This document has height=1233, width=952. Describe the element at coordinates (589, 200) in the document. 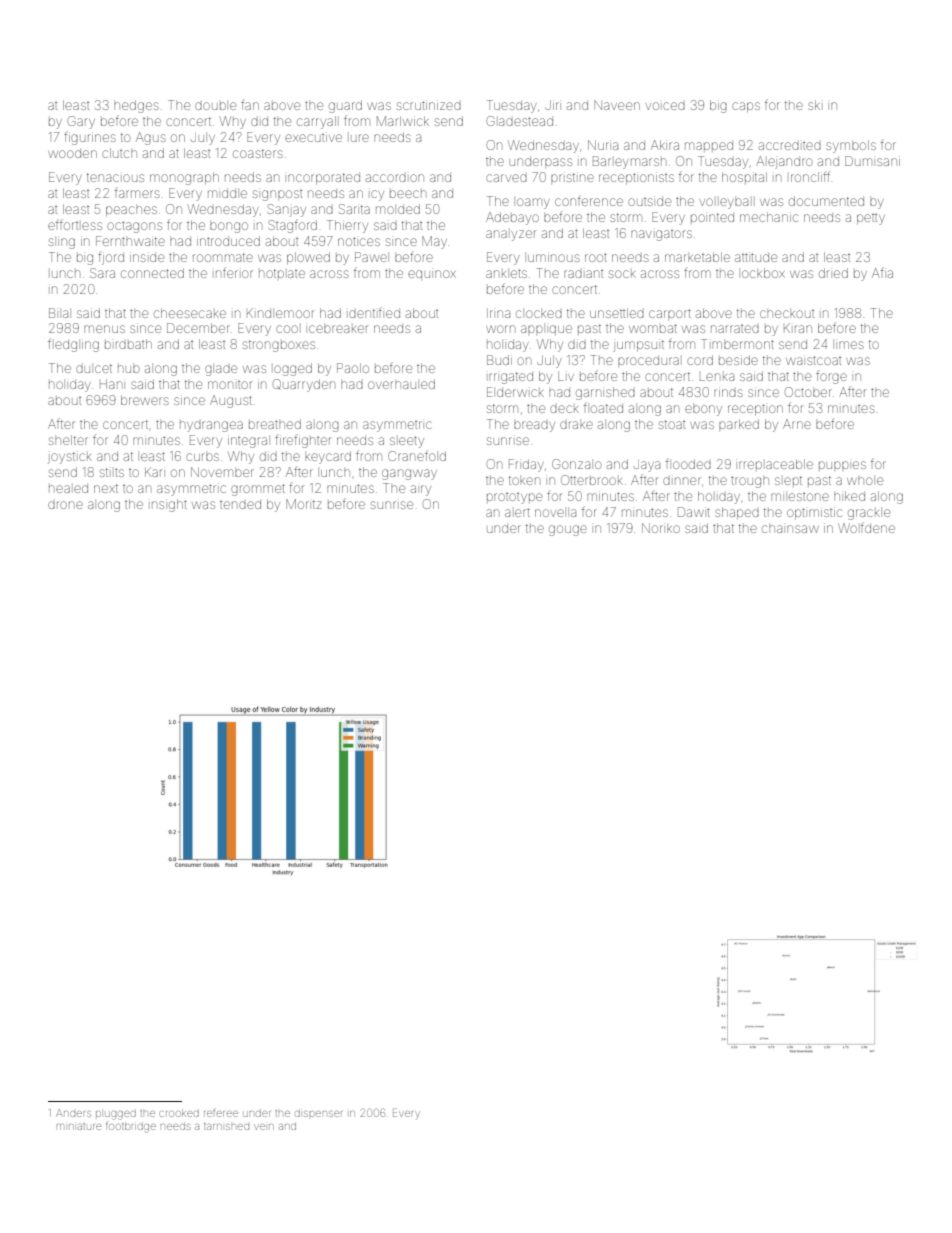

I see `conference` at that location.
